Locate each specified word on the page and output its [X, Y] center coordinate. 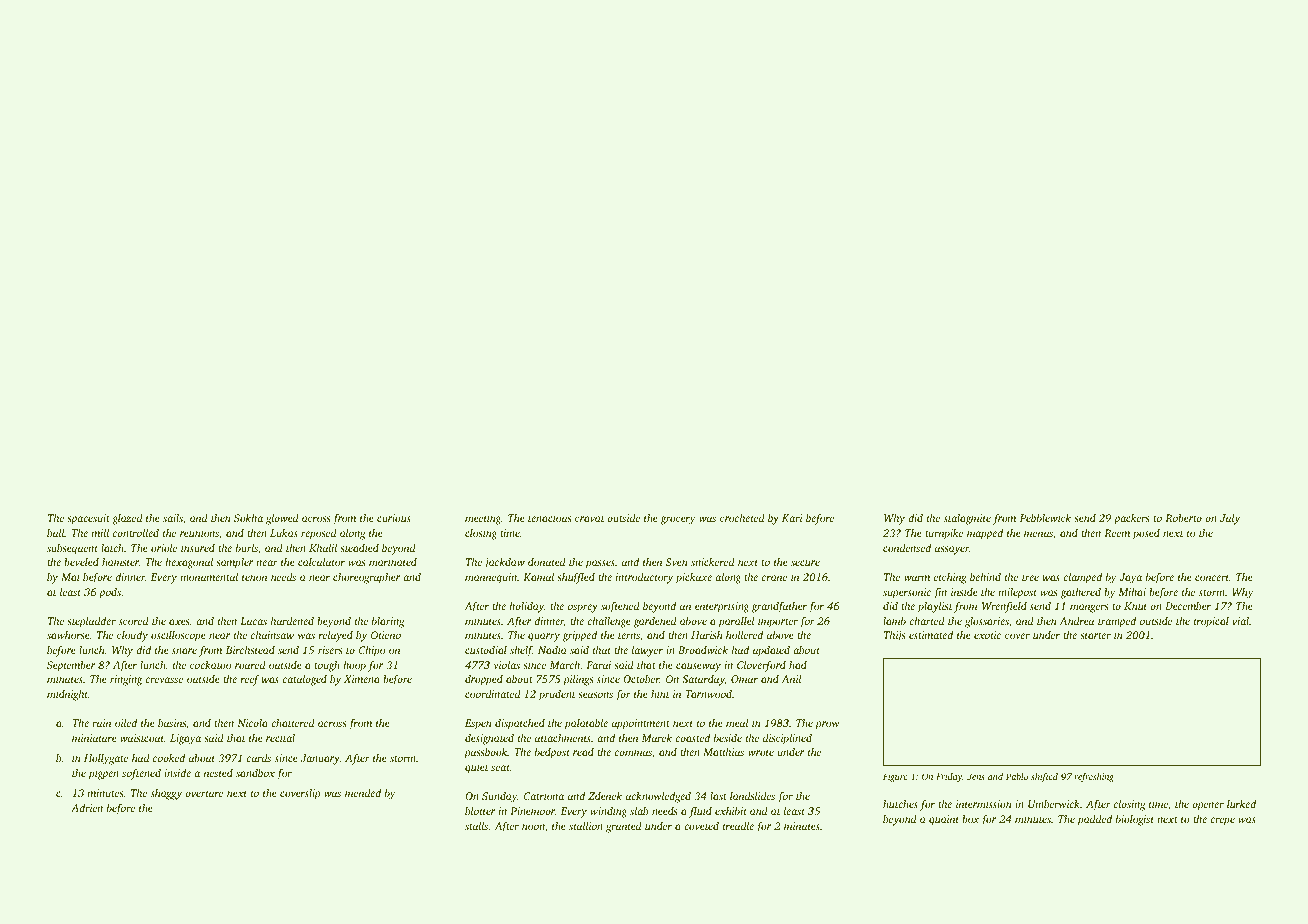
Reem [1117, 533]
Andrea [1076, 621]
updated [771, 651]
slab [639, 811]
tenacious [549, 518]
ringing [126, 680]
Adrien [87, 808]
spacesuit [88, 519]
